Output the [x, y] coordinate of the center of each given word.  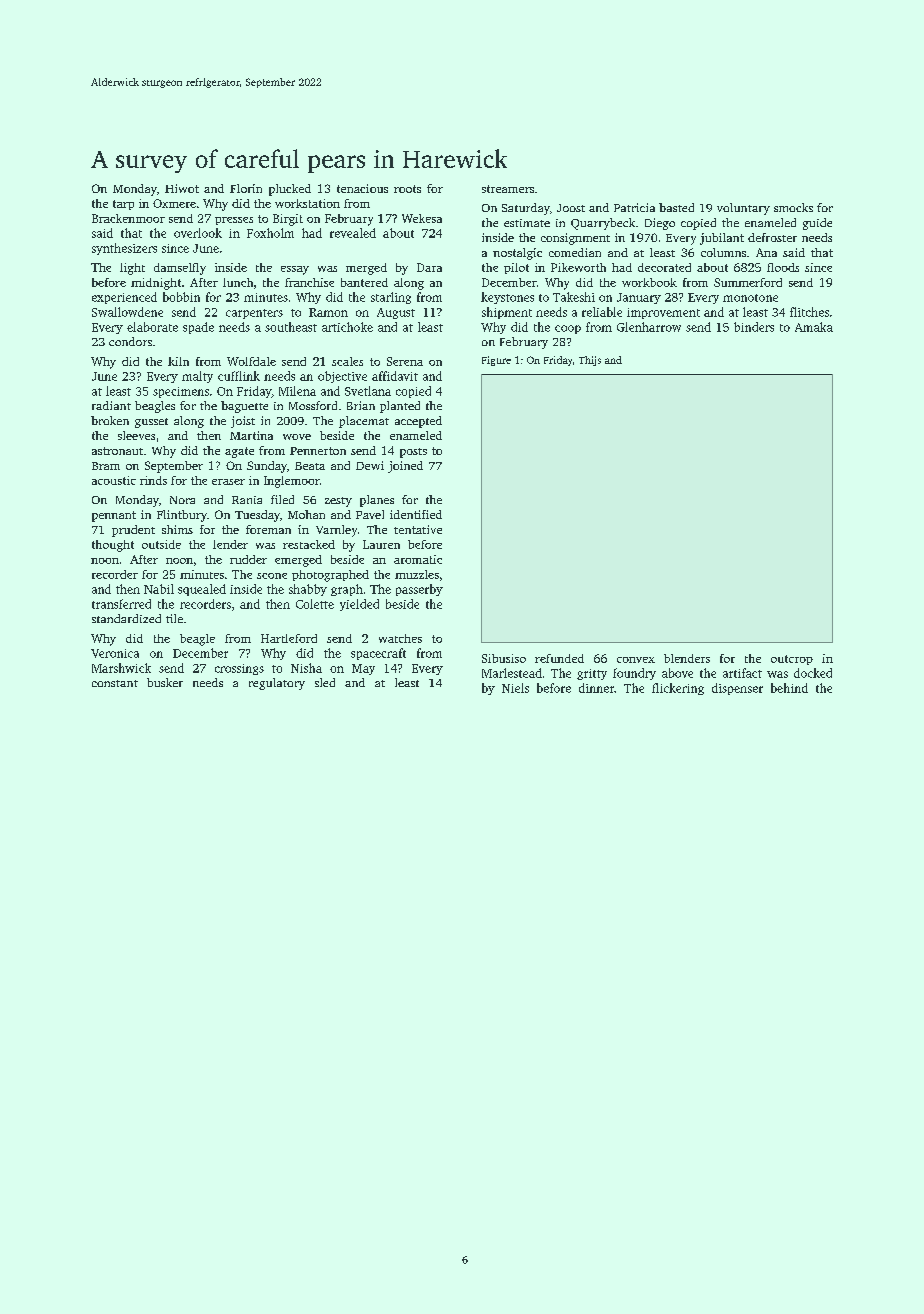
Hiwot [182, 188]
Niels [515, 688]
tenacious [362, 188]
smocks [793, 207]
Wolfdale [251, 361]
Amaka [814, 327]
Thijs [590, 361]
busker [165, 682]
